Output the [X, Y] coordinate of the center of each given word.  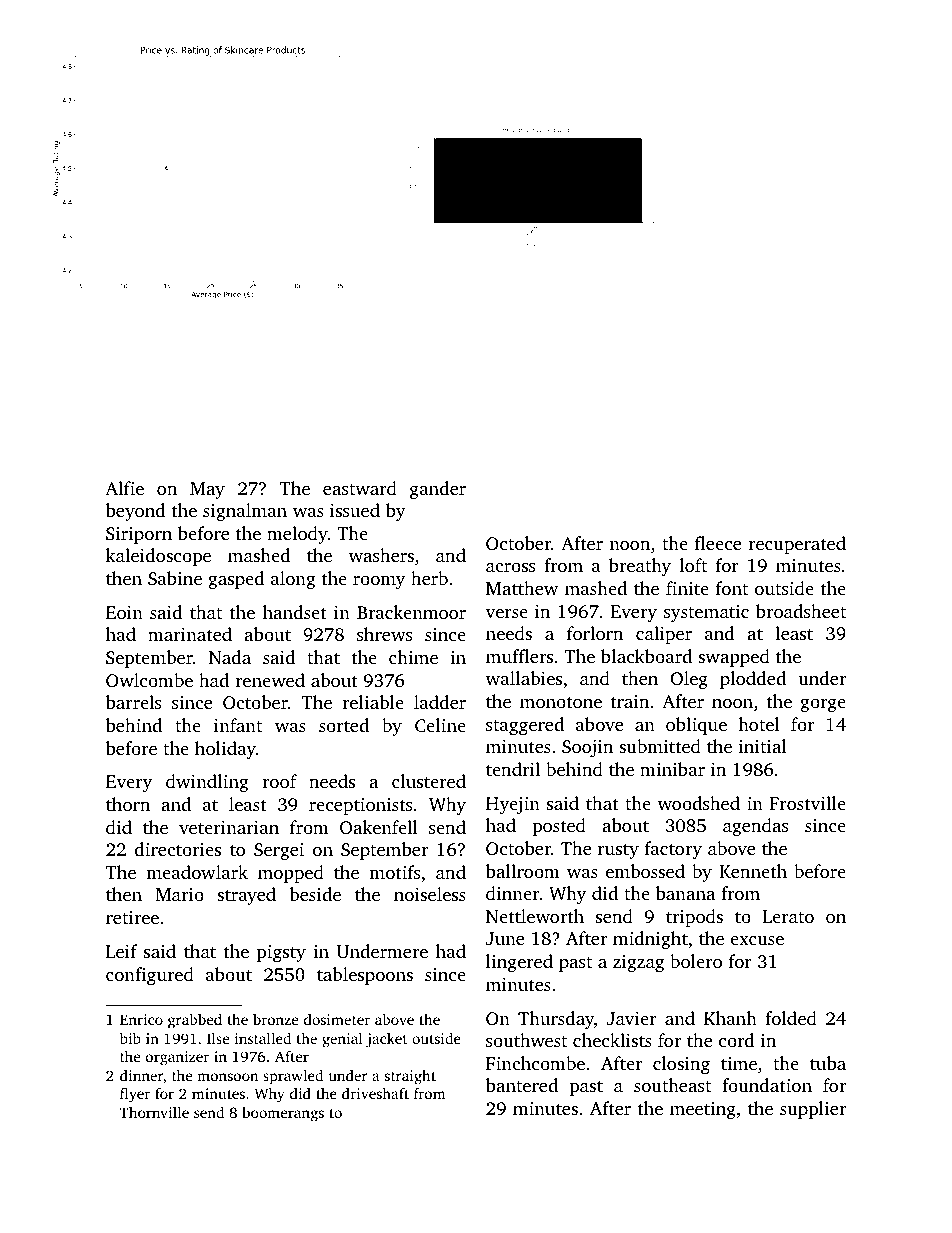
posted [559, 827]
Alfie [124, 488]
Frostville [808, 803]
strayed [246, 896]
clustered [429, 781]
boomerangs [283, 1114]
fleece [718, 543]
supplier [813, 1110]
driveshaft [375, 1093]
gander [438, 490]
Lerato [788, 916]
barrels [133, 702]
